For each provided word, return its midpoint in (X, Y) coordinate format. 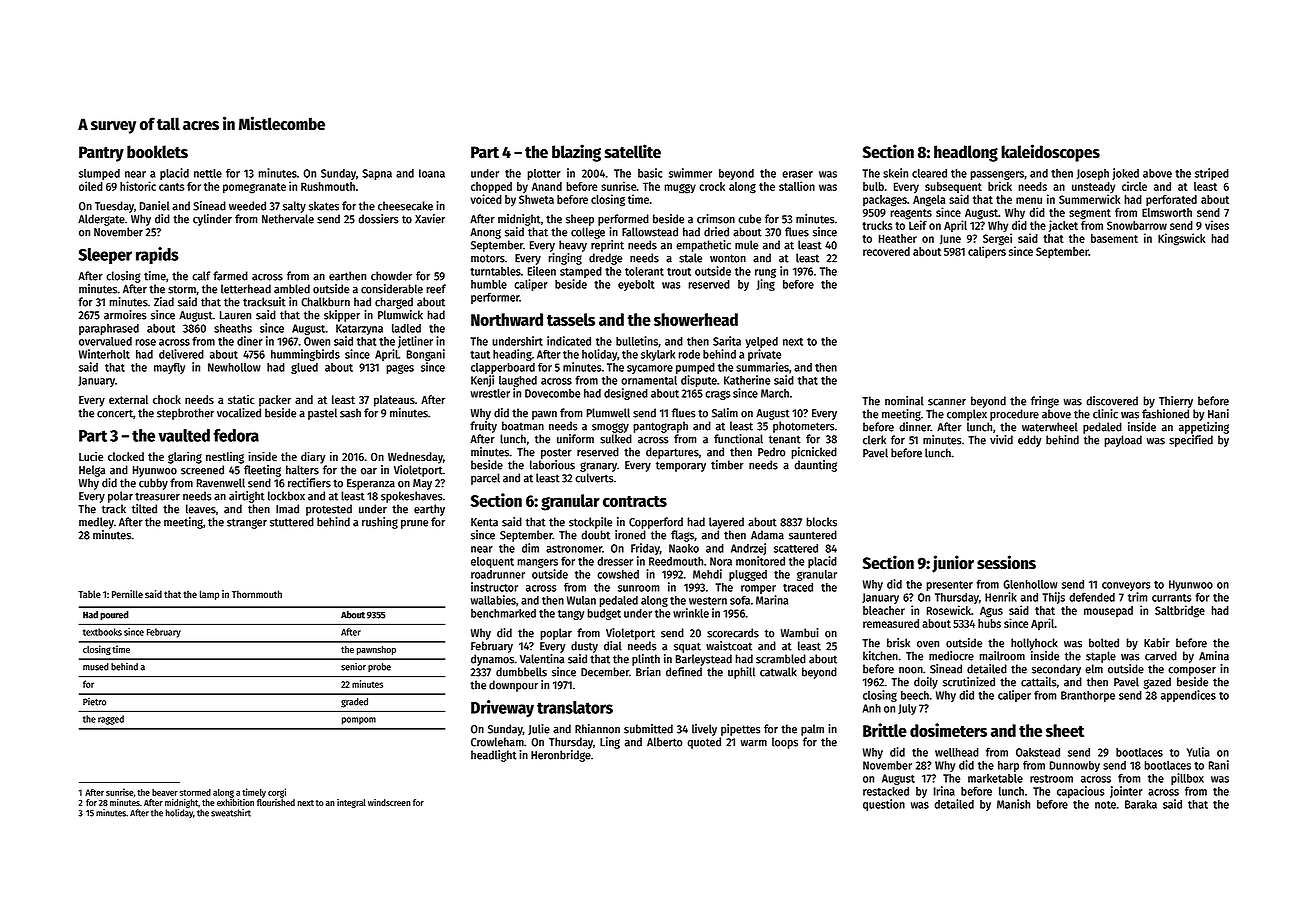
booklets (157, 152)
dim (530, 548)
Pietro (94, 702)
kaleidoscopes (1050, 153)
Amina (1214, 656)
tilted (144, 509)
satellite (633, 151)
